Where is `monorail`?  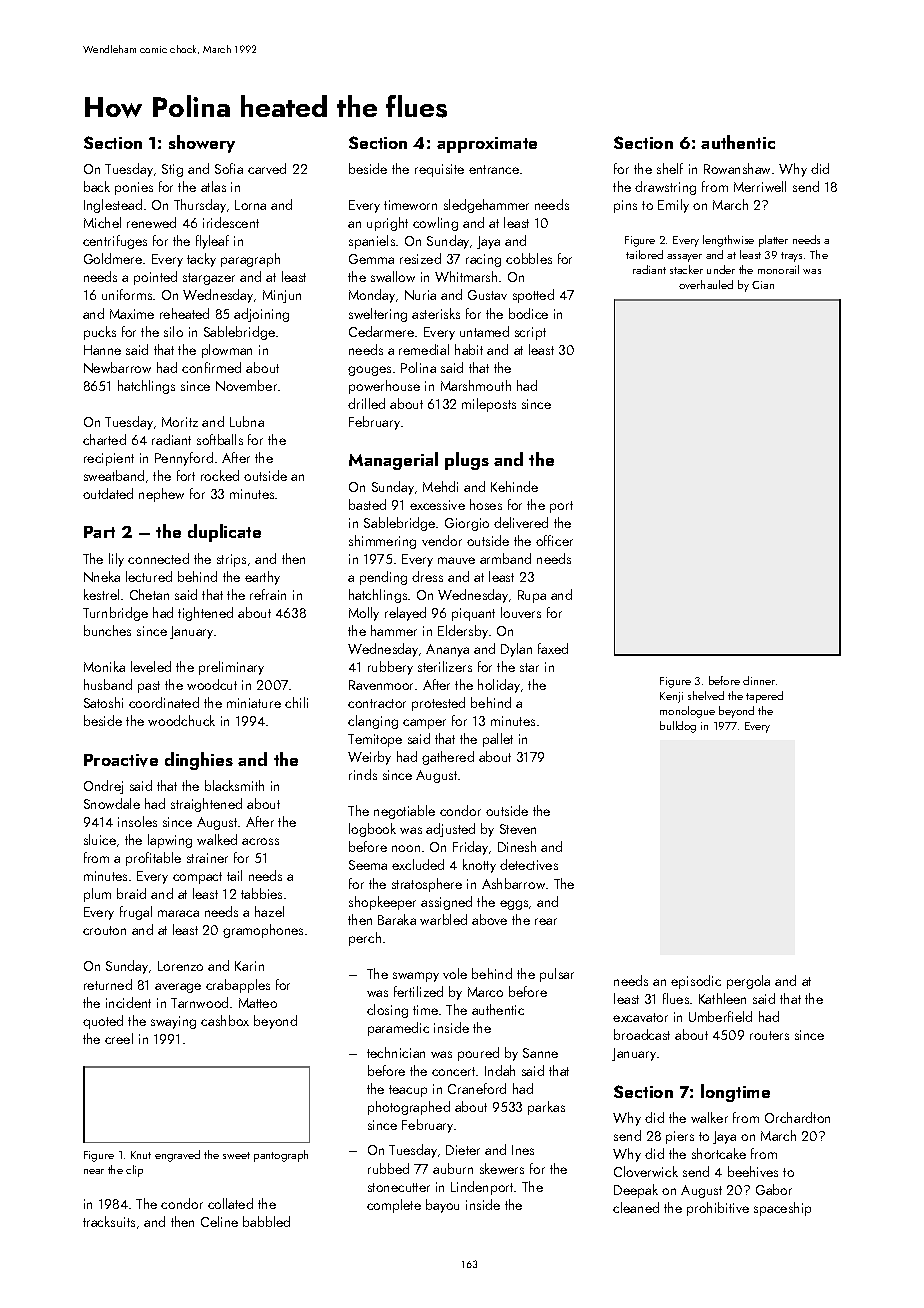
monorail is located at coordinates (778, 269).
